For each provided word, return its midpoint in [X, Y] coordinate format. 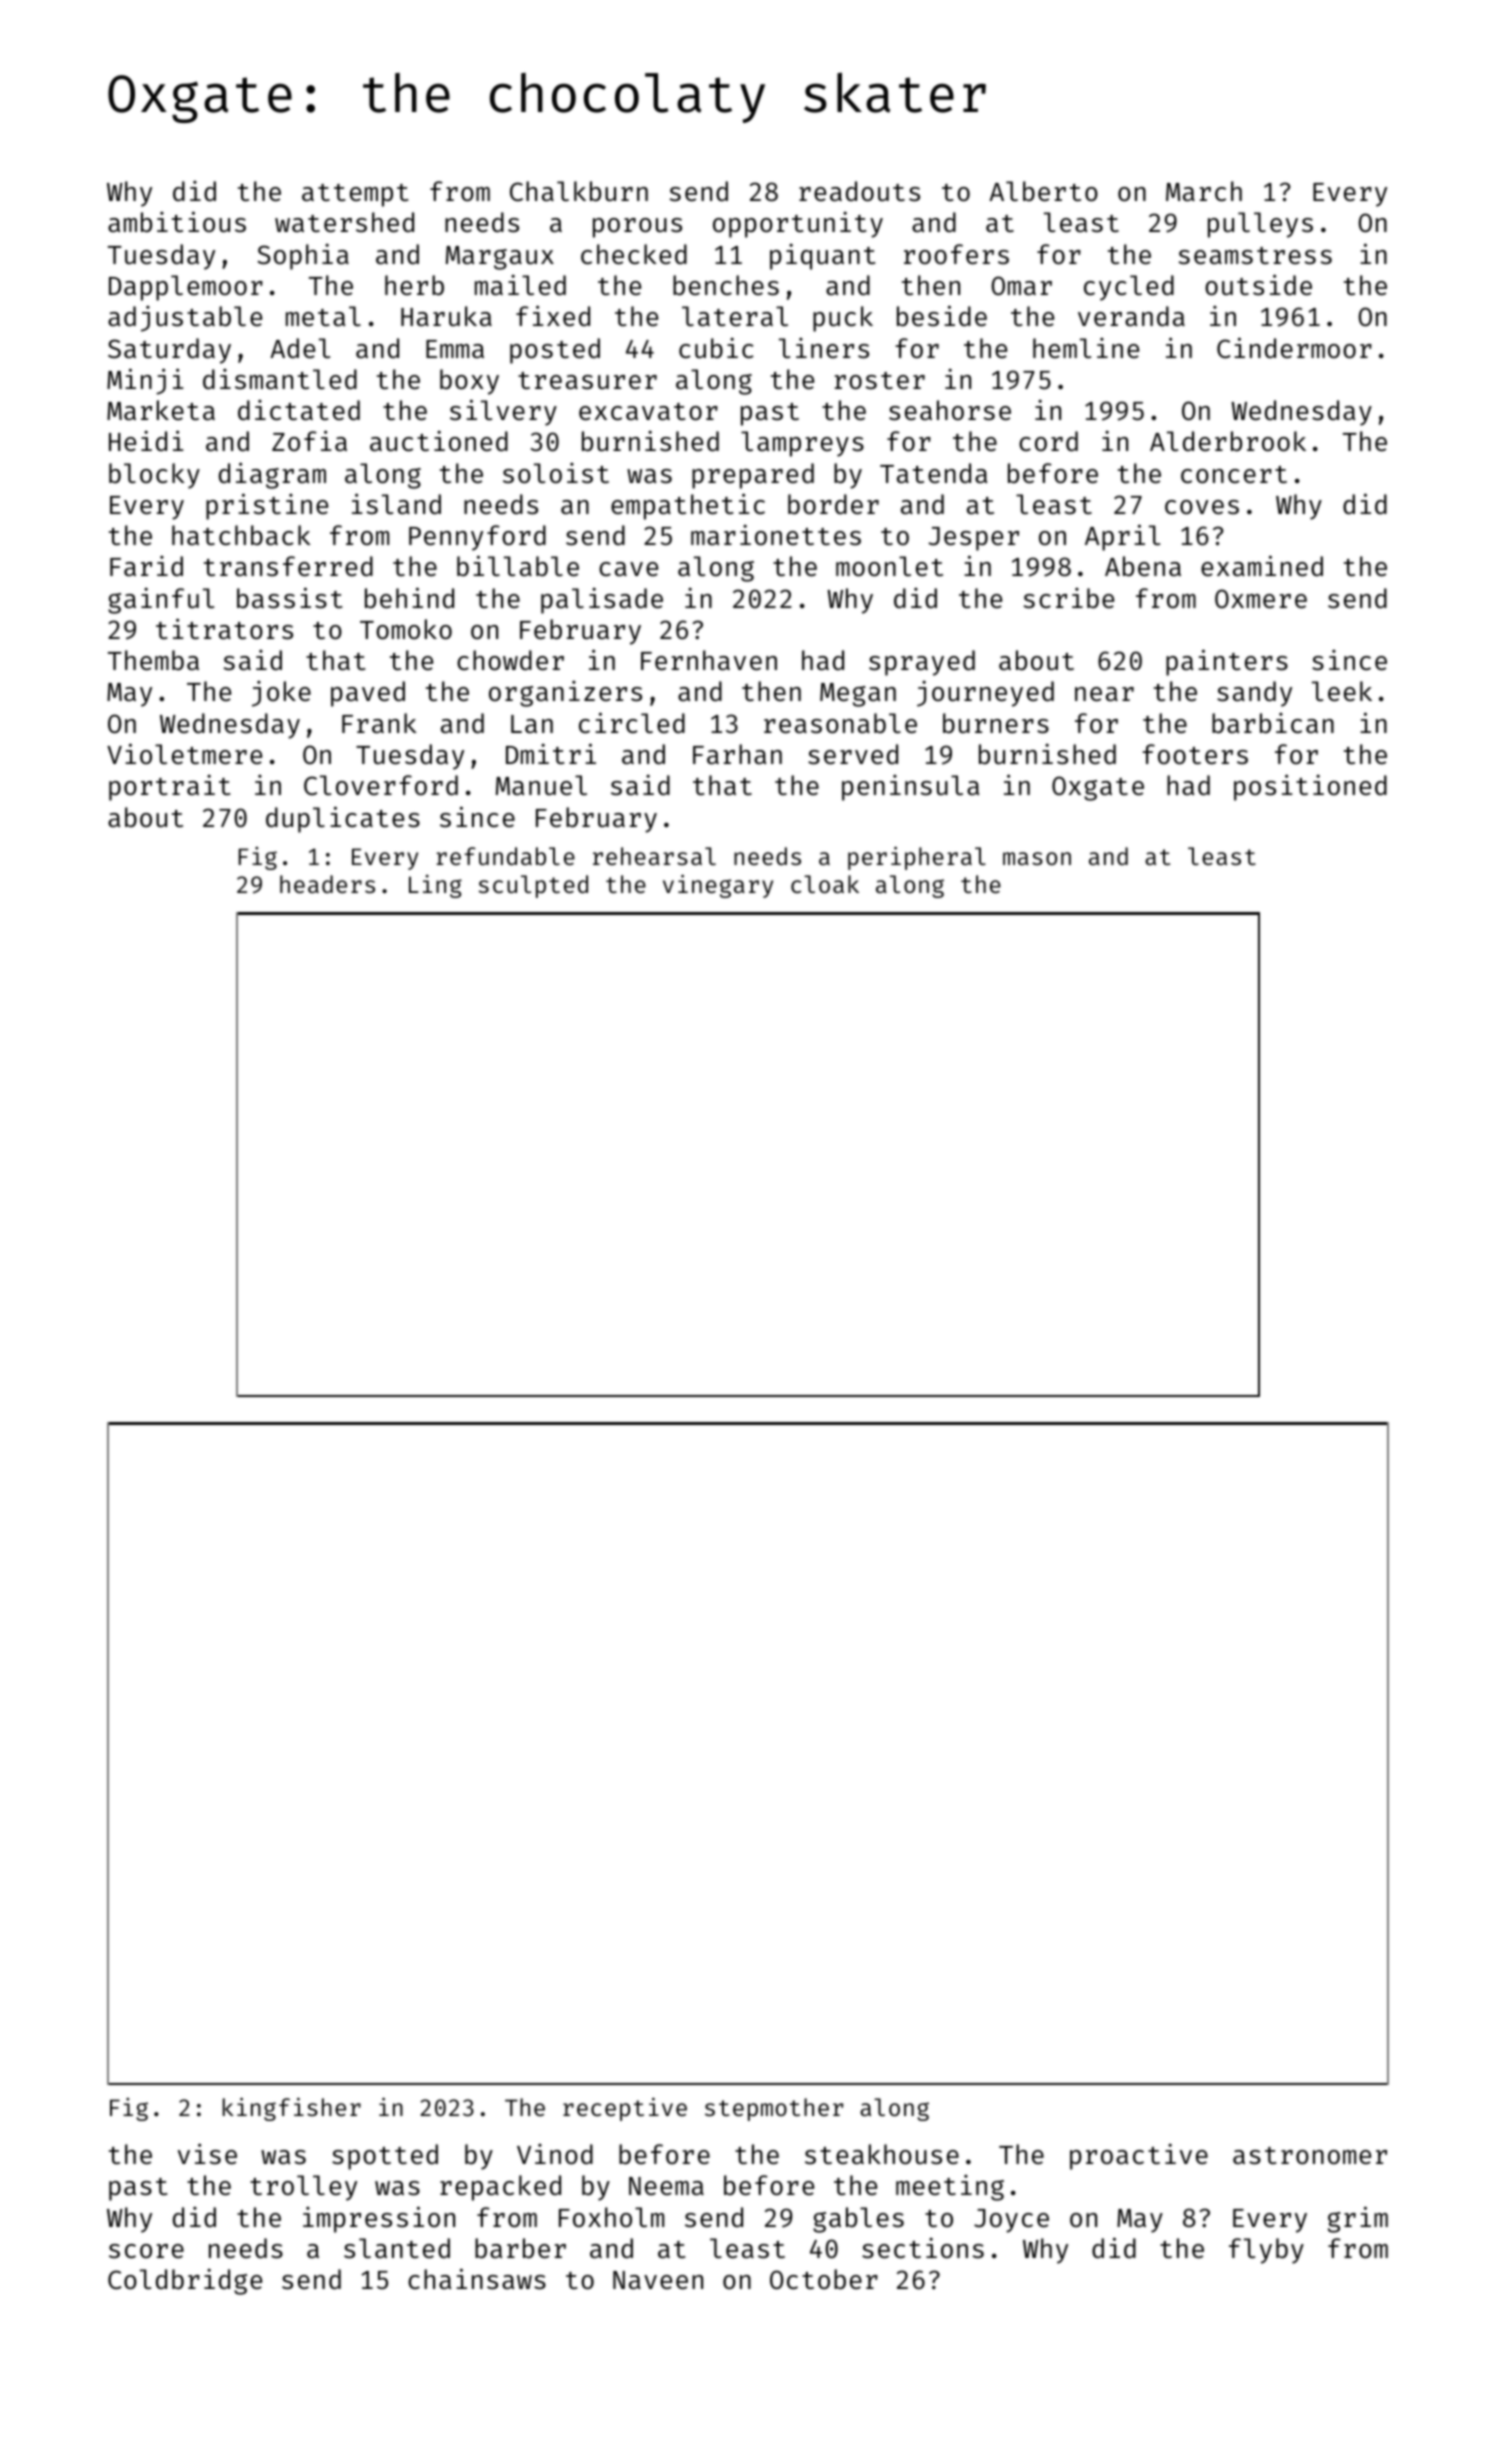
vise [207, 2154]
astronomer [1310, 2156]
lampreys [802, 444]
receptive [625, 2109]
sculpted [533, 886]
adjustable [185, 319]
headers [327, 884]
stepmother [774, 2109]
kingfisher [292, 2109]
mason [1037, 858]
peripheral [917, 858]
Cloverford [381, 785]
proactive [1139, 2157]
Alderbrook [1228, 441]
